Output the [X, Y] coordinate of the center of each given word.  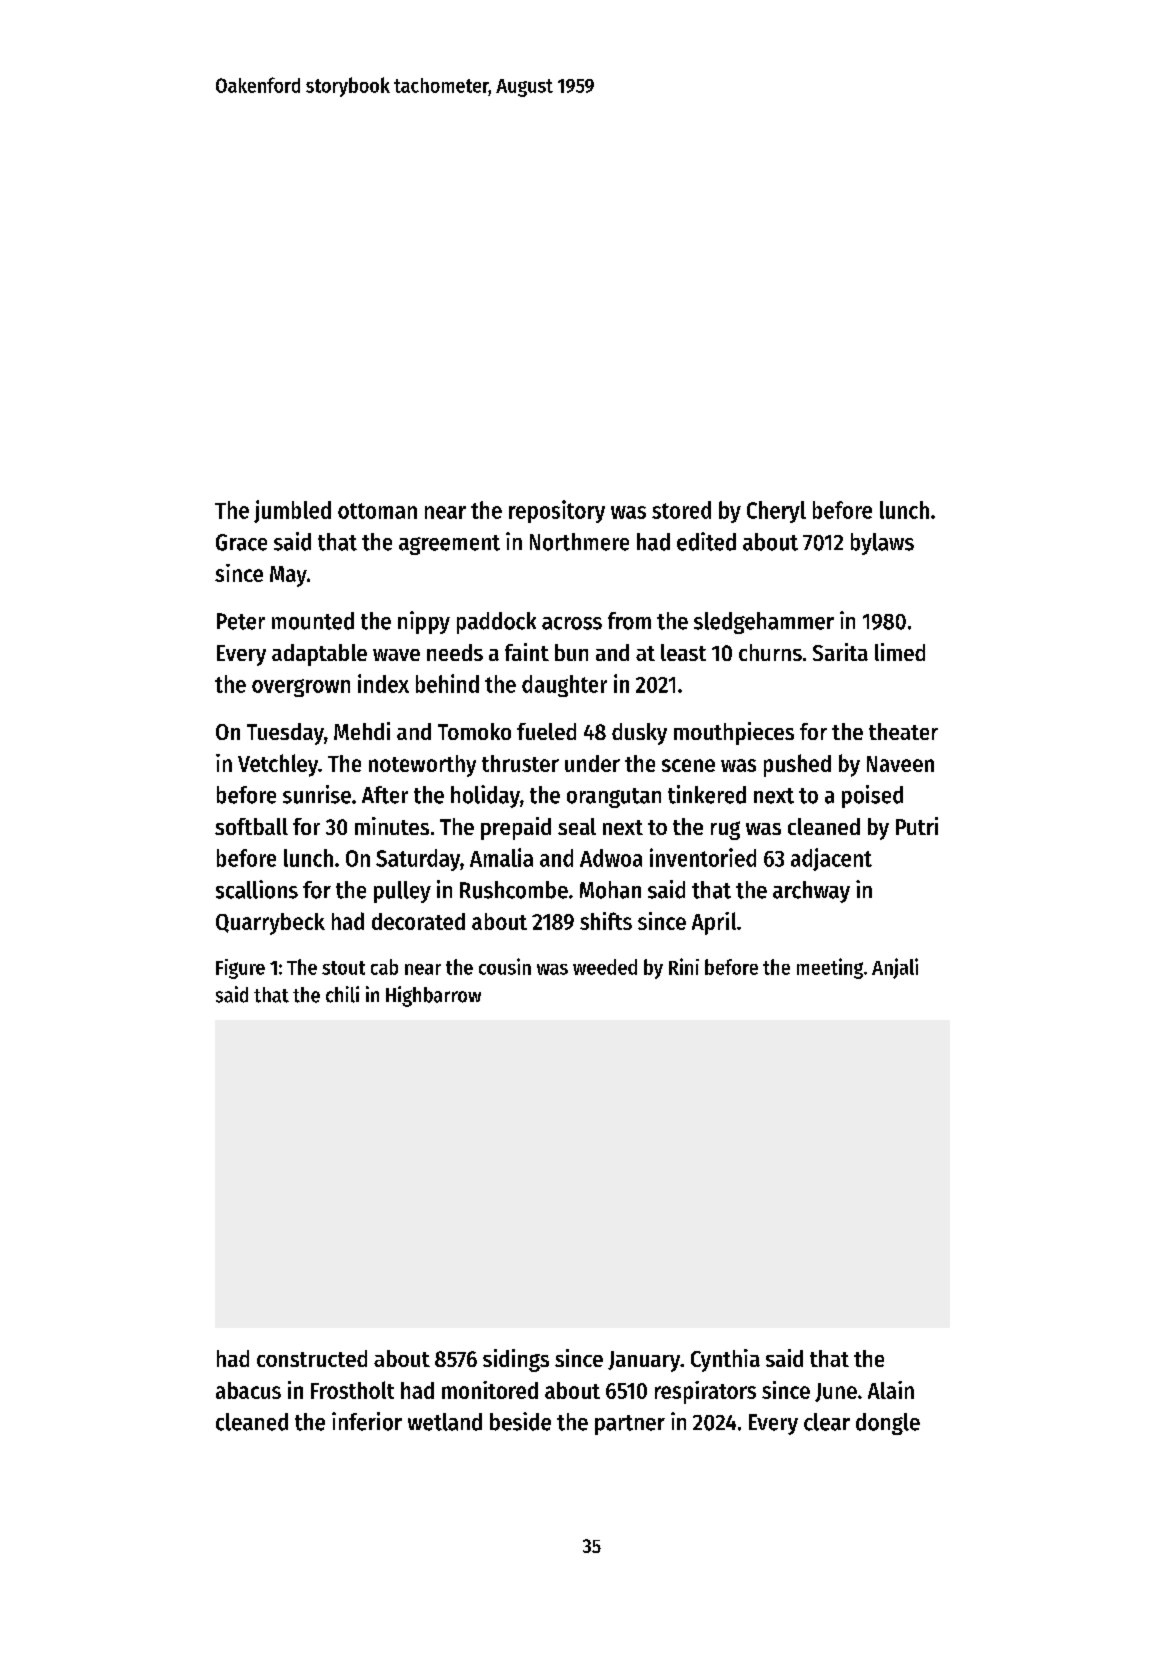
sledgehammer [764, 623]
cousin [505, 966]
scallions [257, 889]
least [683, 652]
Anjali [895, 968]
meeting [830, 968]
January [644, 1361]
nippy [424, 622]
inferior [367, 1421]
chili [342, 994]
